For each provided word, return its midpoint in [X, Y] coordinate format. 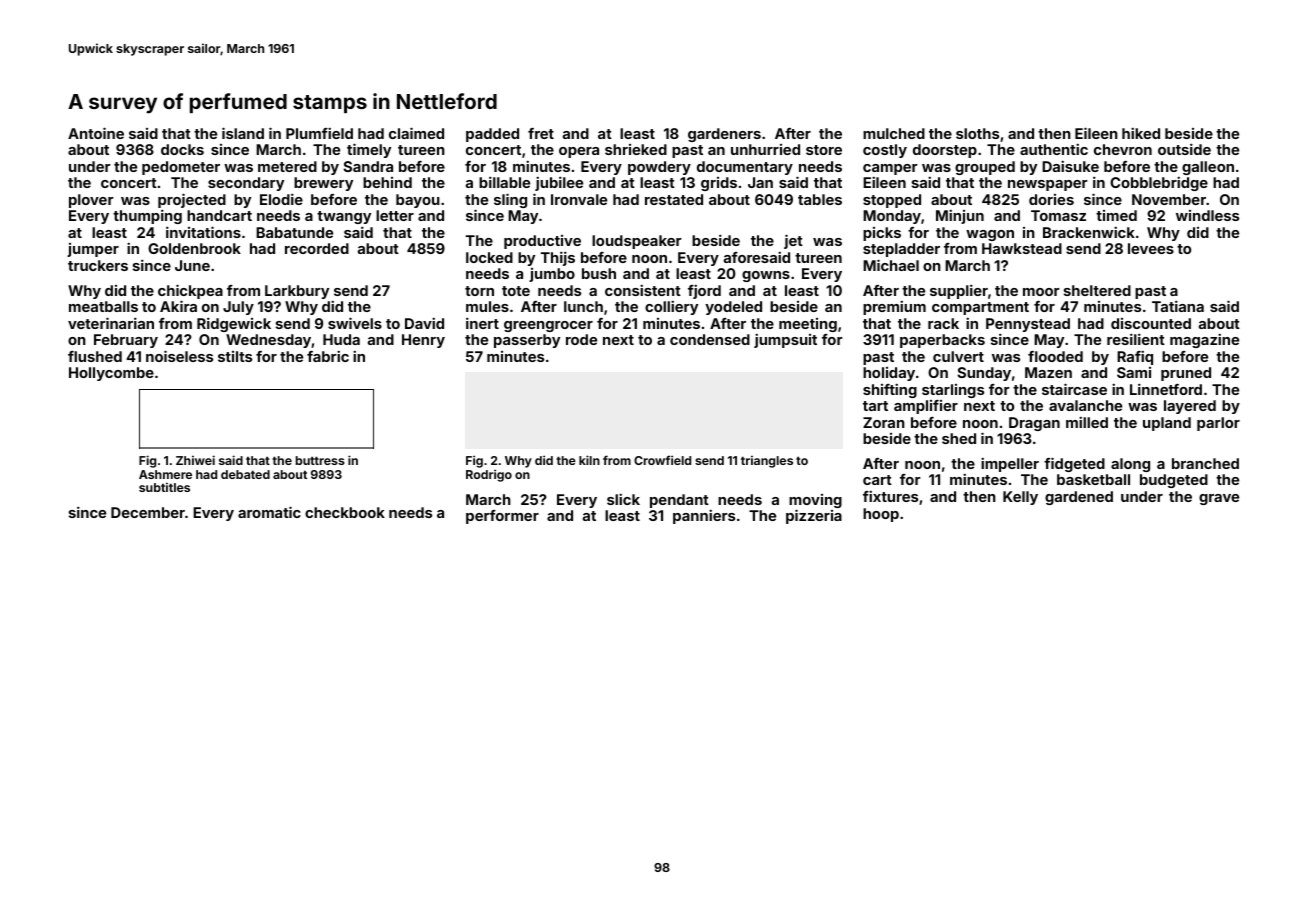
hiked [1141, 133]
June [192, 265]
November [1169, 199]
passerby [527, 341]
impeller [1010, 464]
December [148, 512]
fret [541, 133]
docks [182, 149]
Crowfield [662, 460]
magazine [1204, 340]
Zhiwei [195, 460]
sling [510, 200]
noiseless [179, 356]
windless [1207, 215]
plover [91, 201]
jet [793, 241]
